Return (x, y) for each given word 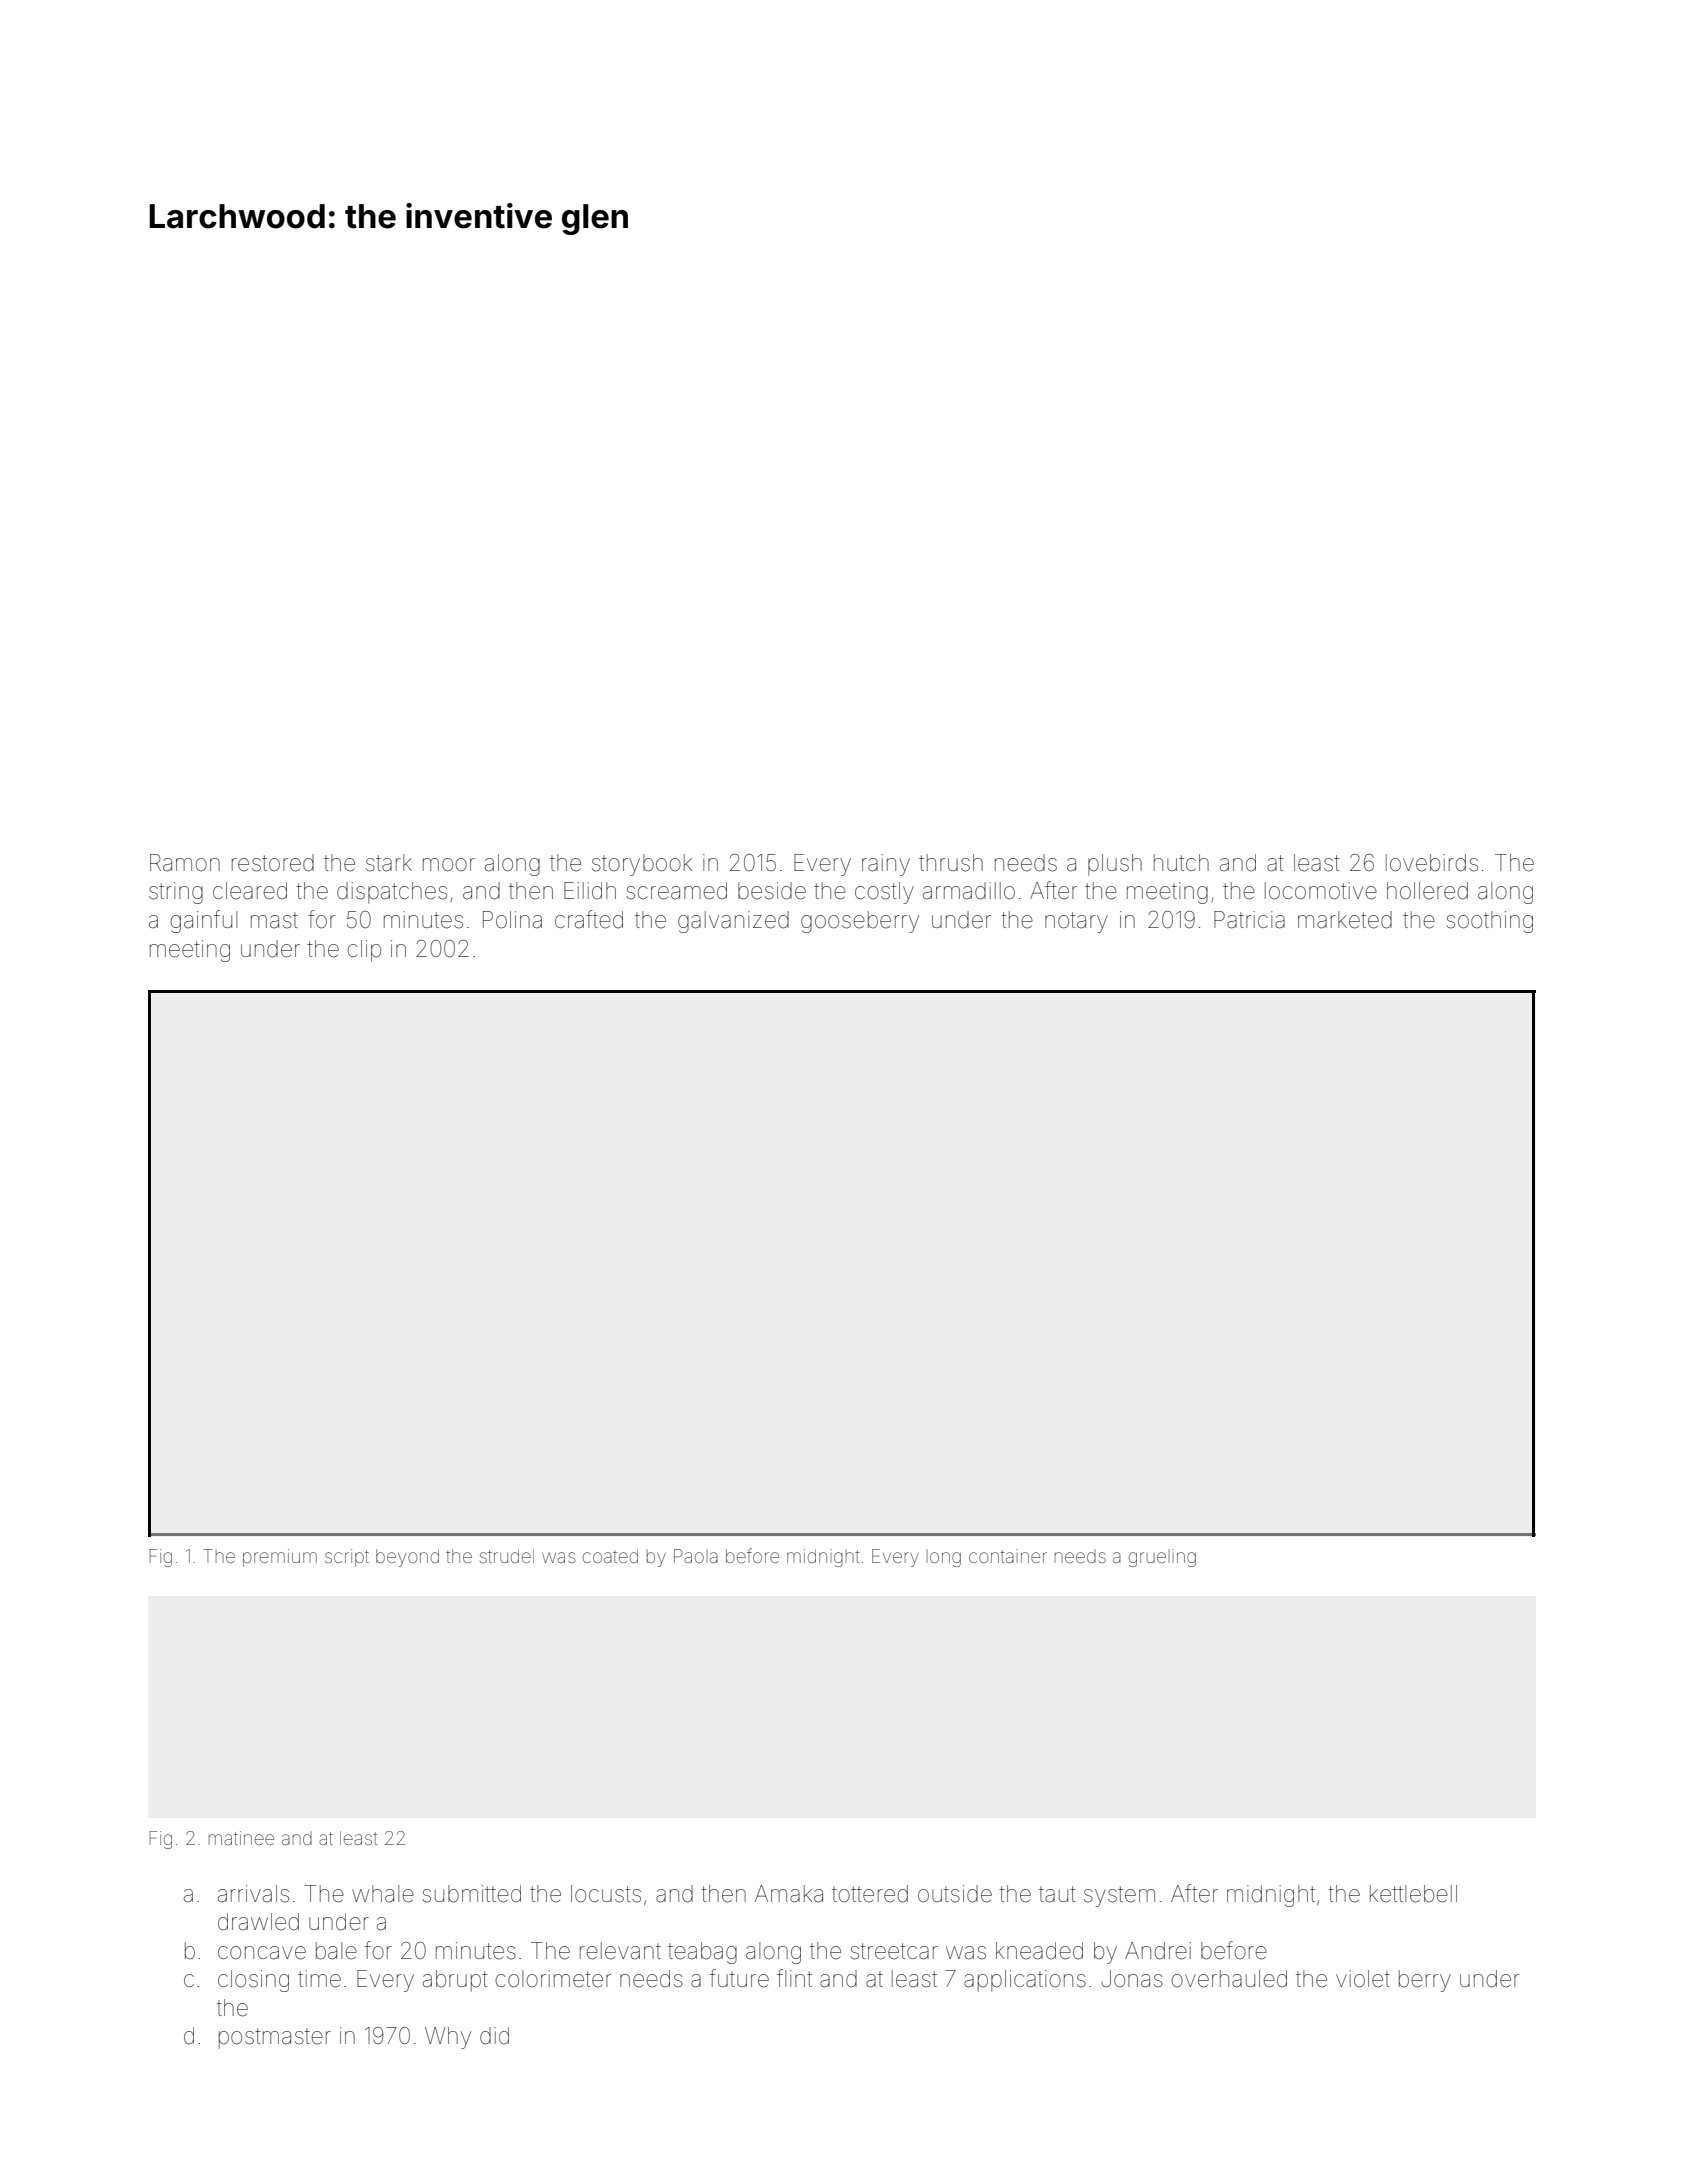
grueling (1162, 1558)
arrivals (253, 1894)
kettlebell (1413, 1894)
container (1008, 1556)
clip (364, 951)
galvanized (733, 922)
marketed (1345, 920)
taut (1057, 1894)
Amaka (789, 1894)
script (347, 1558)
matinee (241, 1838)
